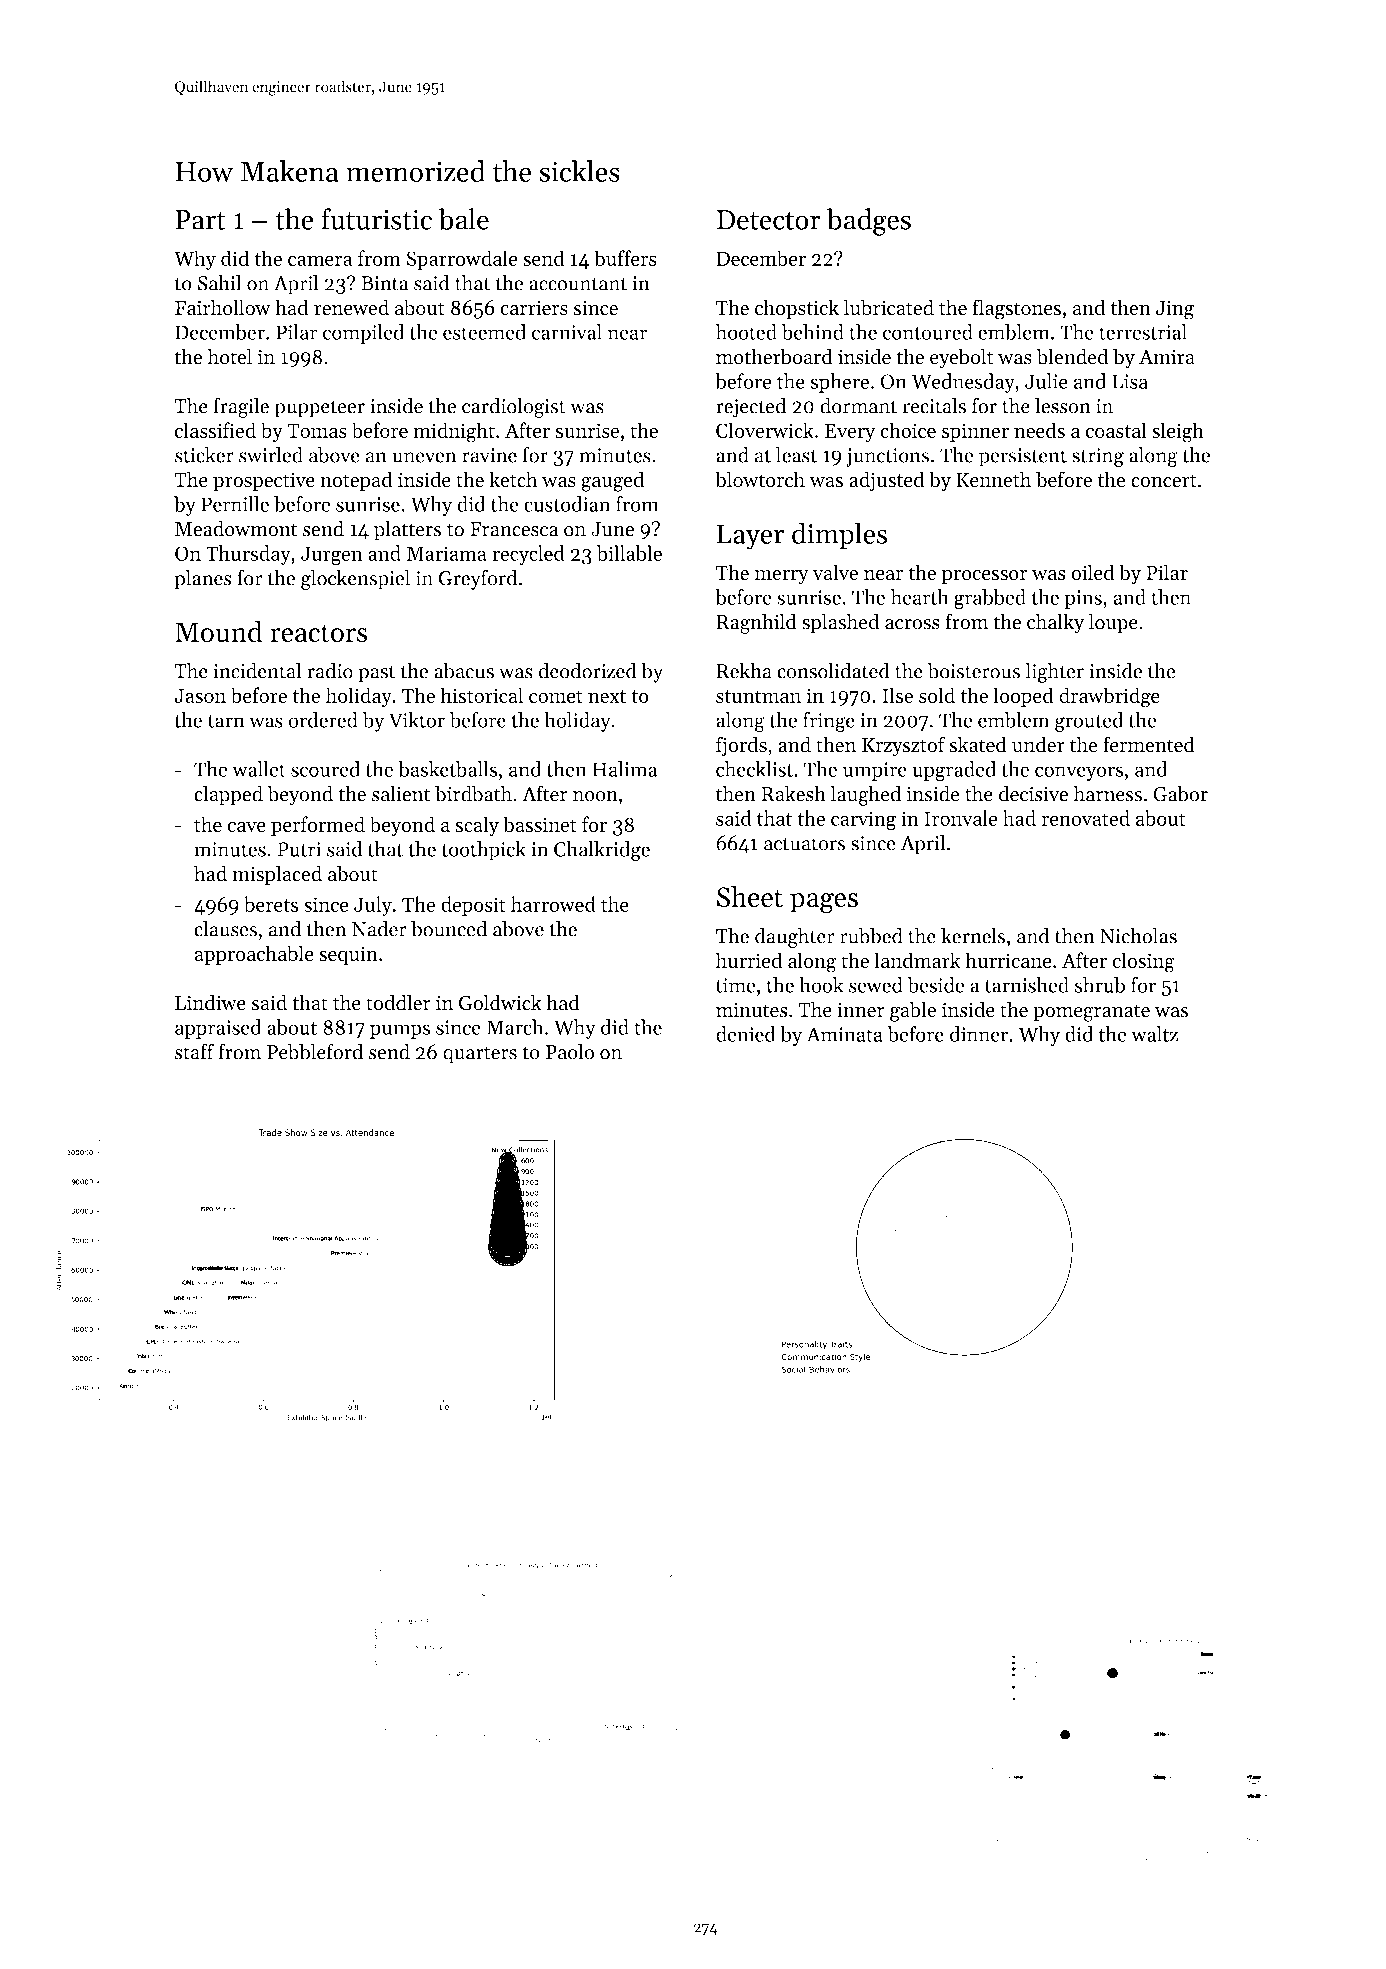 The height and width of the screenshot is (1969, 1386). I want to click on Putri, so click(299, 849).
